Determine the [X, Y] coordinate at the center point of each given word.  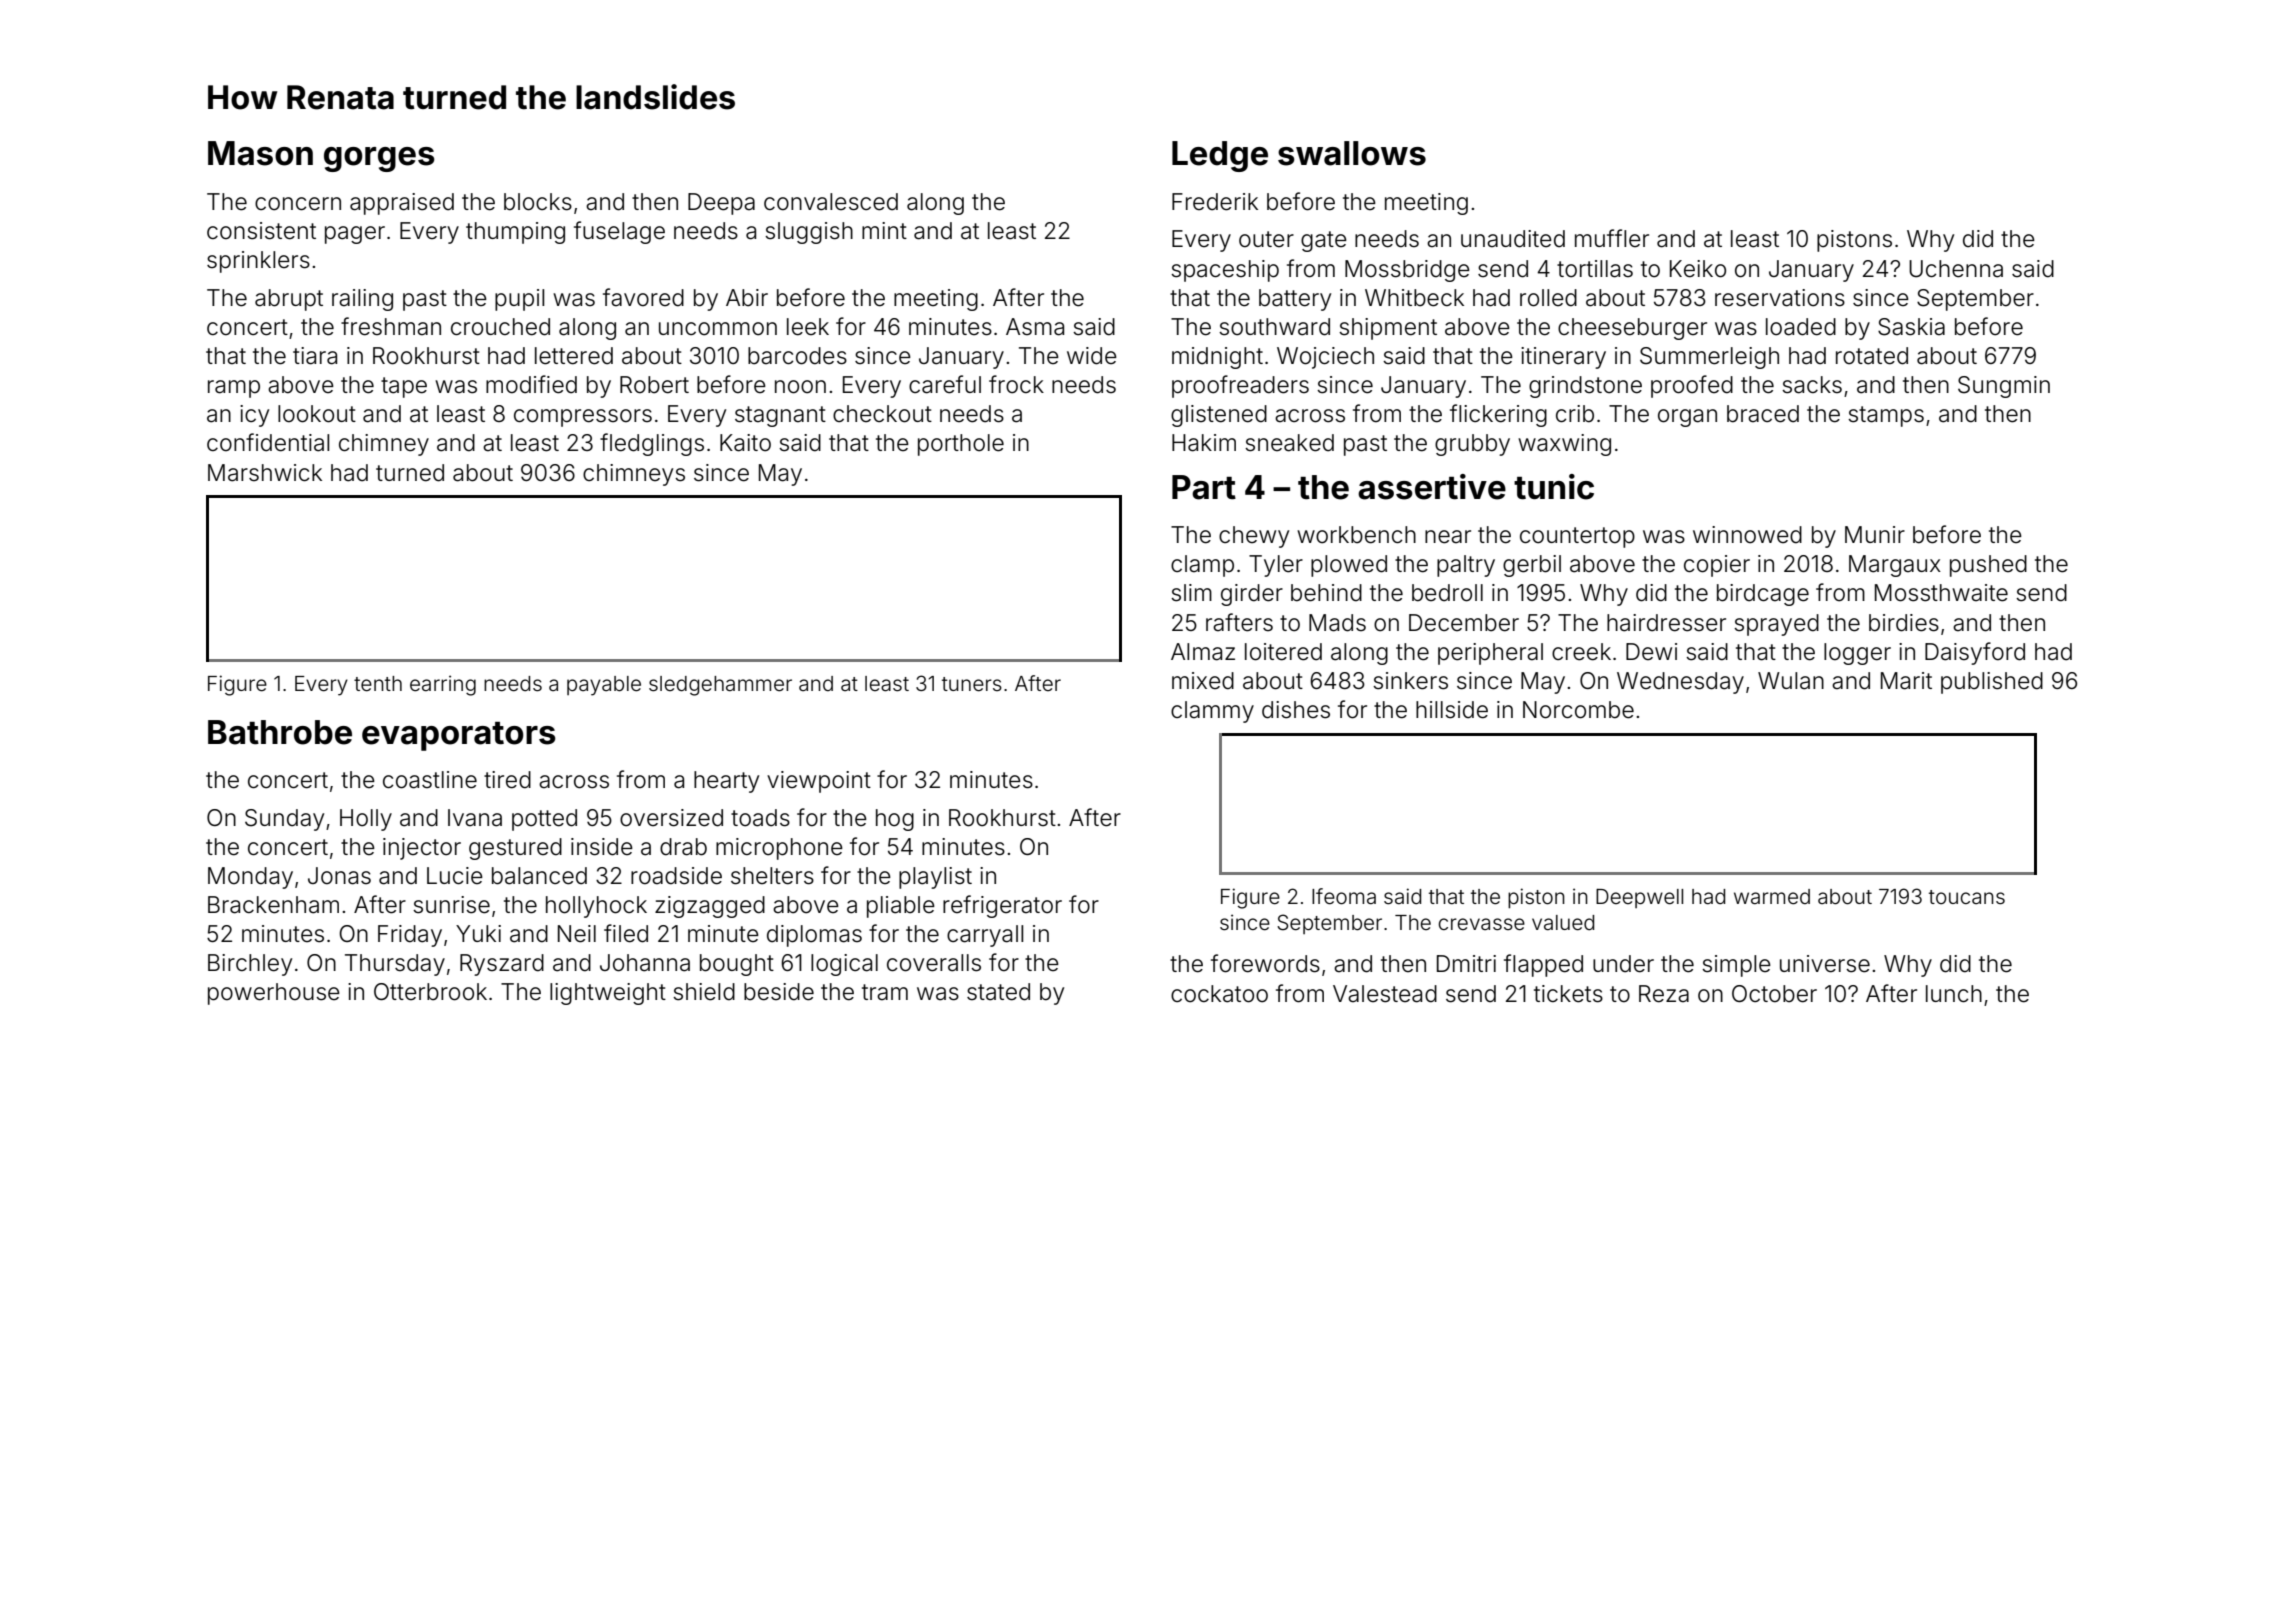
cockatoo [1219, 994]
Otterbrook [430, 992]
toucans [1967, 897]
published [1992, 683]
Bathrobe [280, 732]
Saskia [1911, 327]
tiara [315, 356]
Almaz [1203, 652]
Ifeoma [1344, 896]
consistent [261, 231]
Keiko [1698, 269]
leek [808, 327]
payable [604, 686]
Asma [1035, 327]
